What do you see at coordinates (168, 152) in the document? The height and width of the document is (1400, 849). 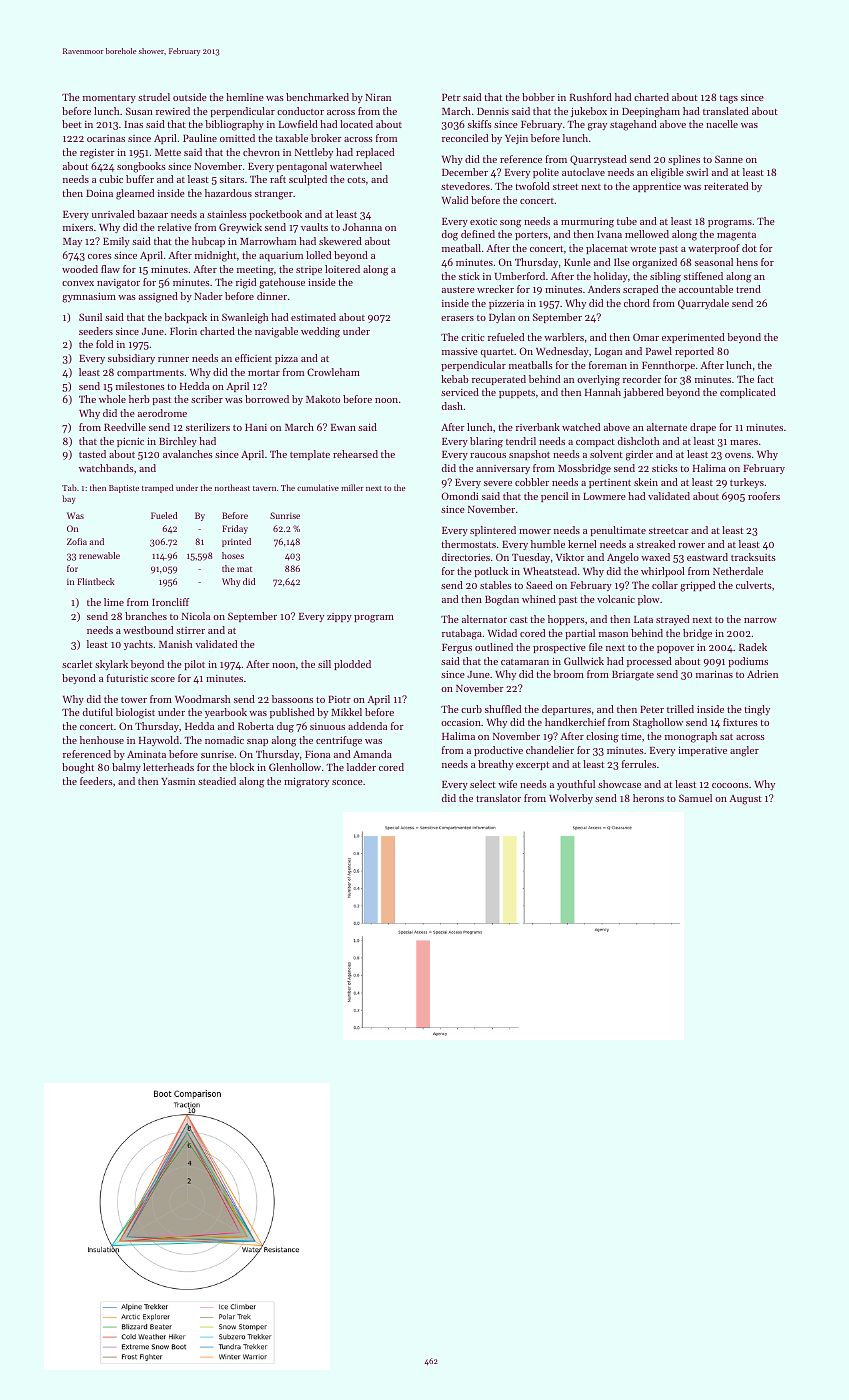 I see `Mette` at bounding box center [168, 152].
